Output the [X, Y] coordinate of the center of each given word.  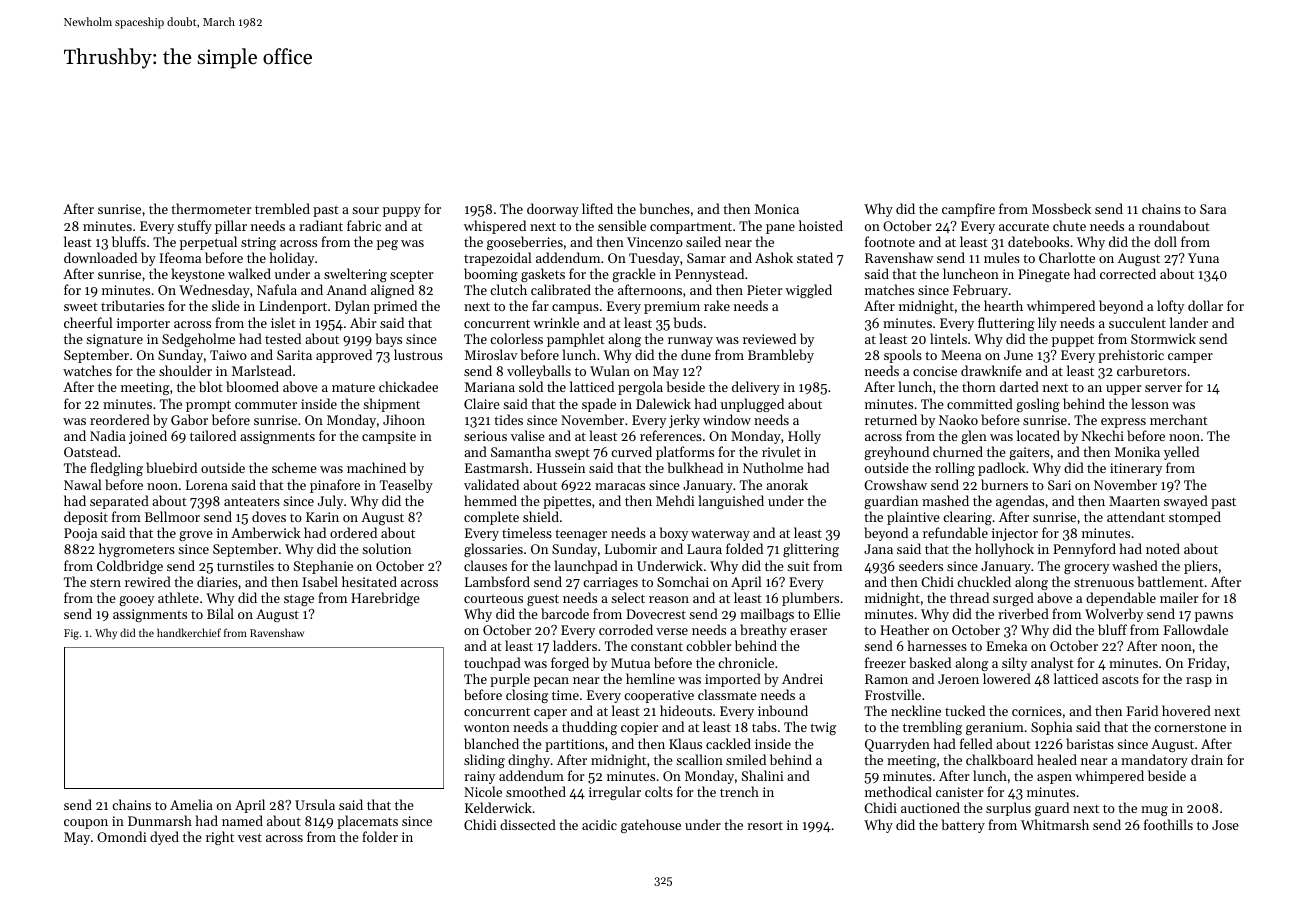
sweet [81, 307]
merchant [1179, 419]
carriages [610, 583]
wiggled [808, 291]
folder [380, 836]
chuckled [984, 581]
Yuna [1203, 258]
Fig [71, 634]
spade [599, 405]
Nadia [108, 435]
